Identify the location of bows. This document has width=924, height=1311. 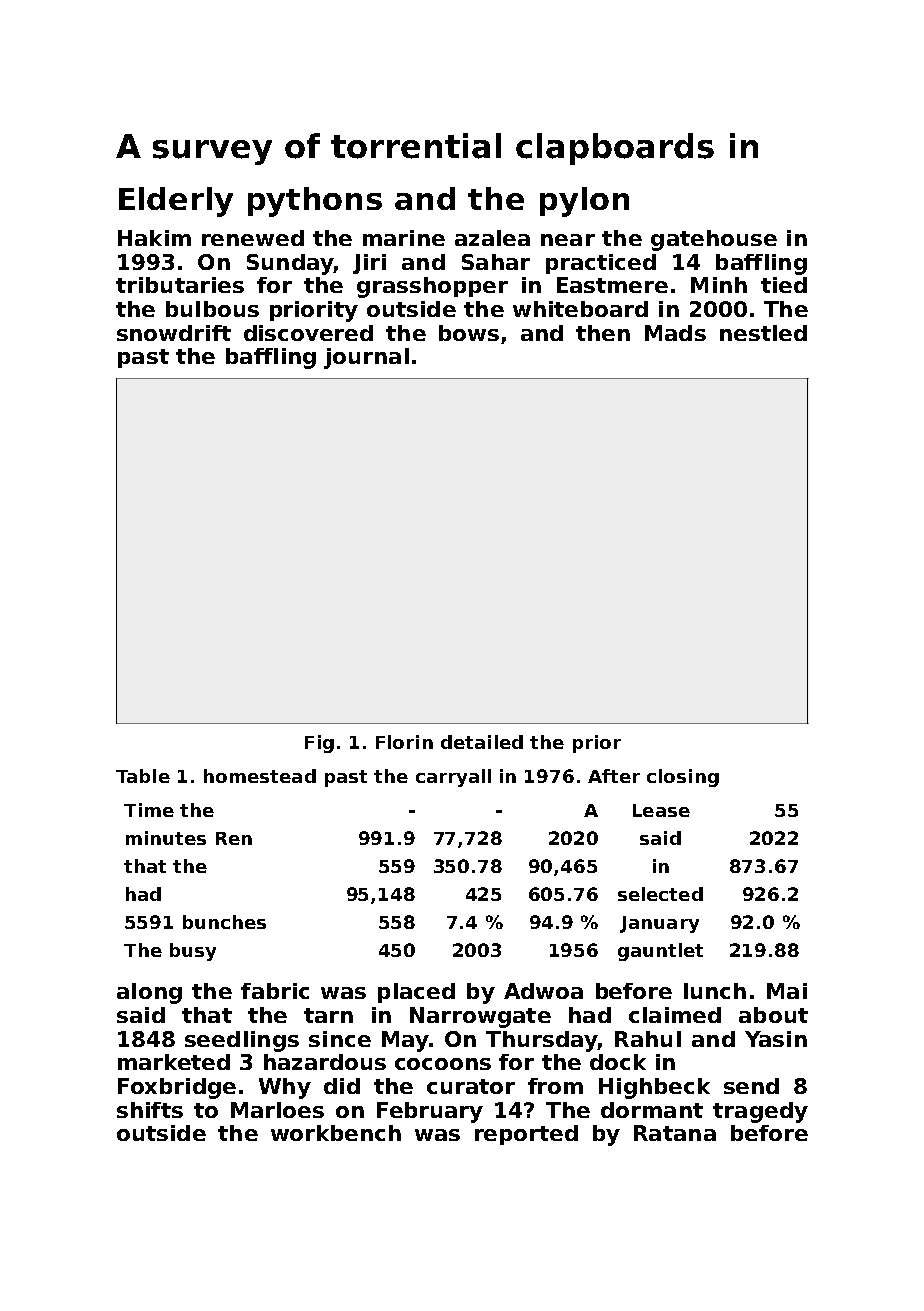
(469, 333).
